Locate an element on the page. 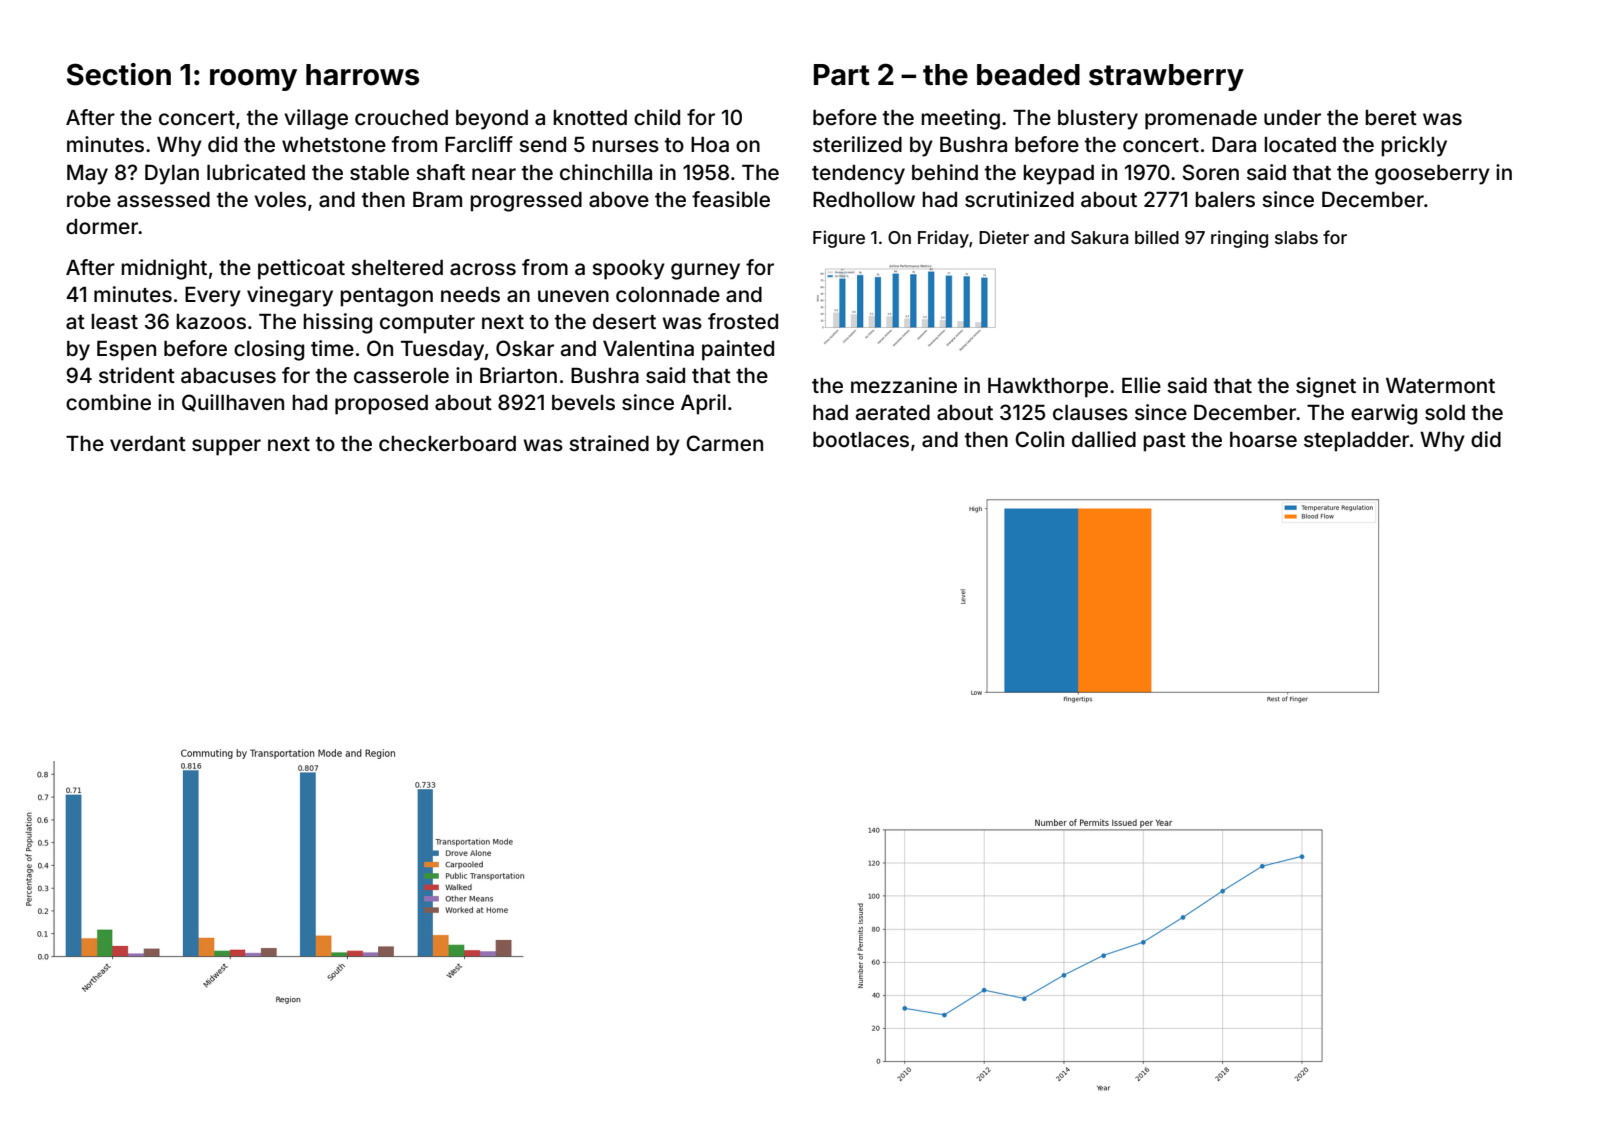 The height and width of the document is (1131, 1599). under is located at coordinates (1292, 117).
